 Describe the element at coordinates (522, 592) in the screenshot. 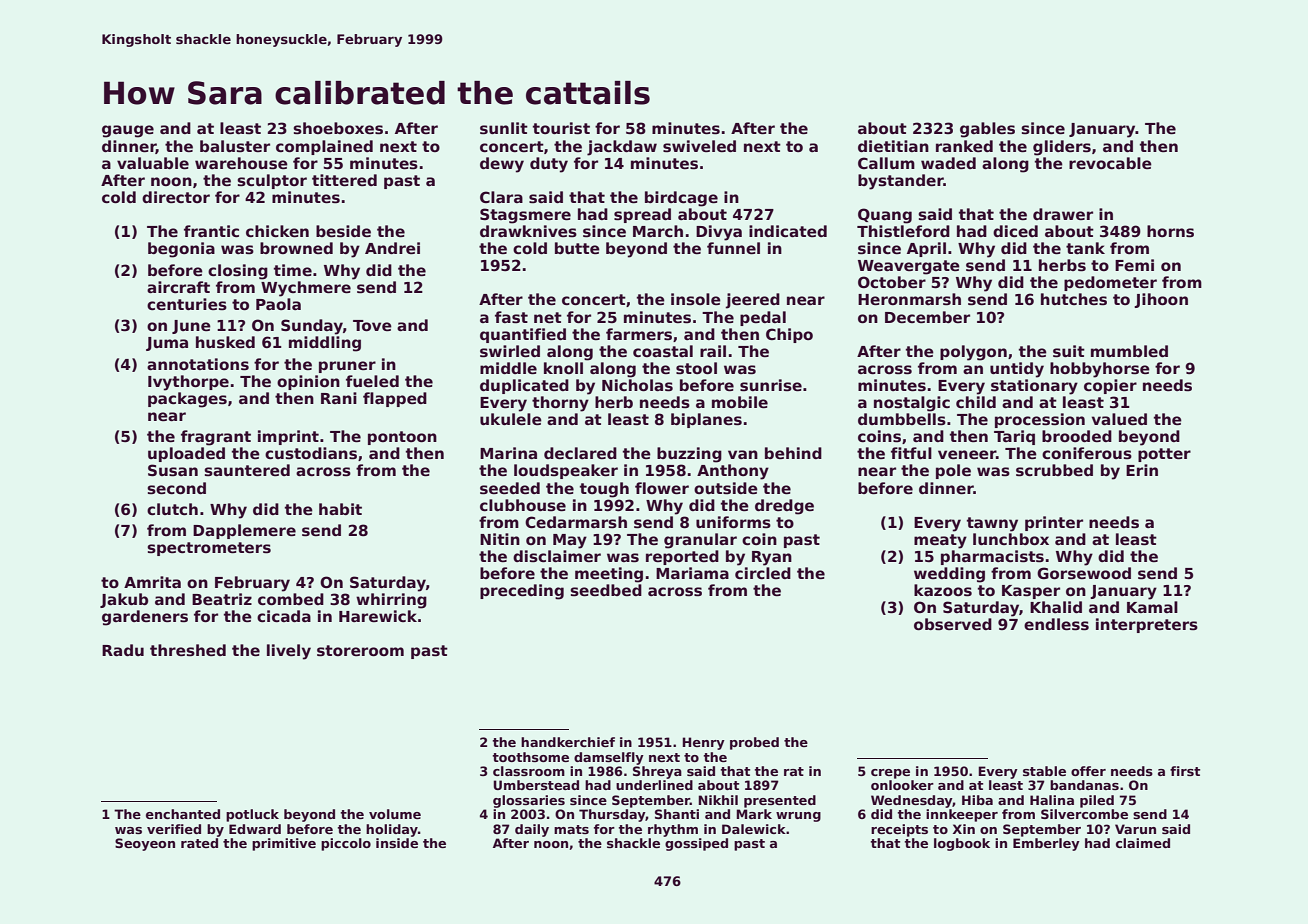

I see `preceding` at that location.
